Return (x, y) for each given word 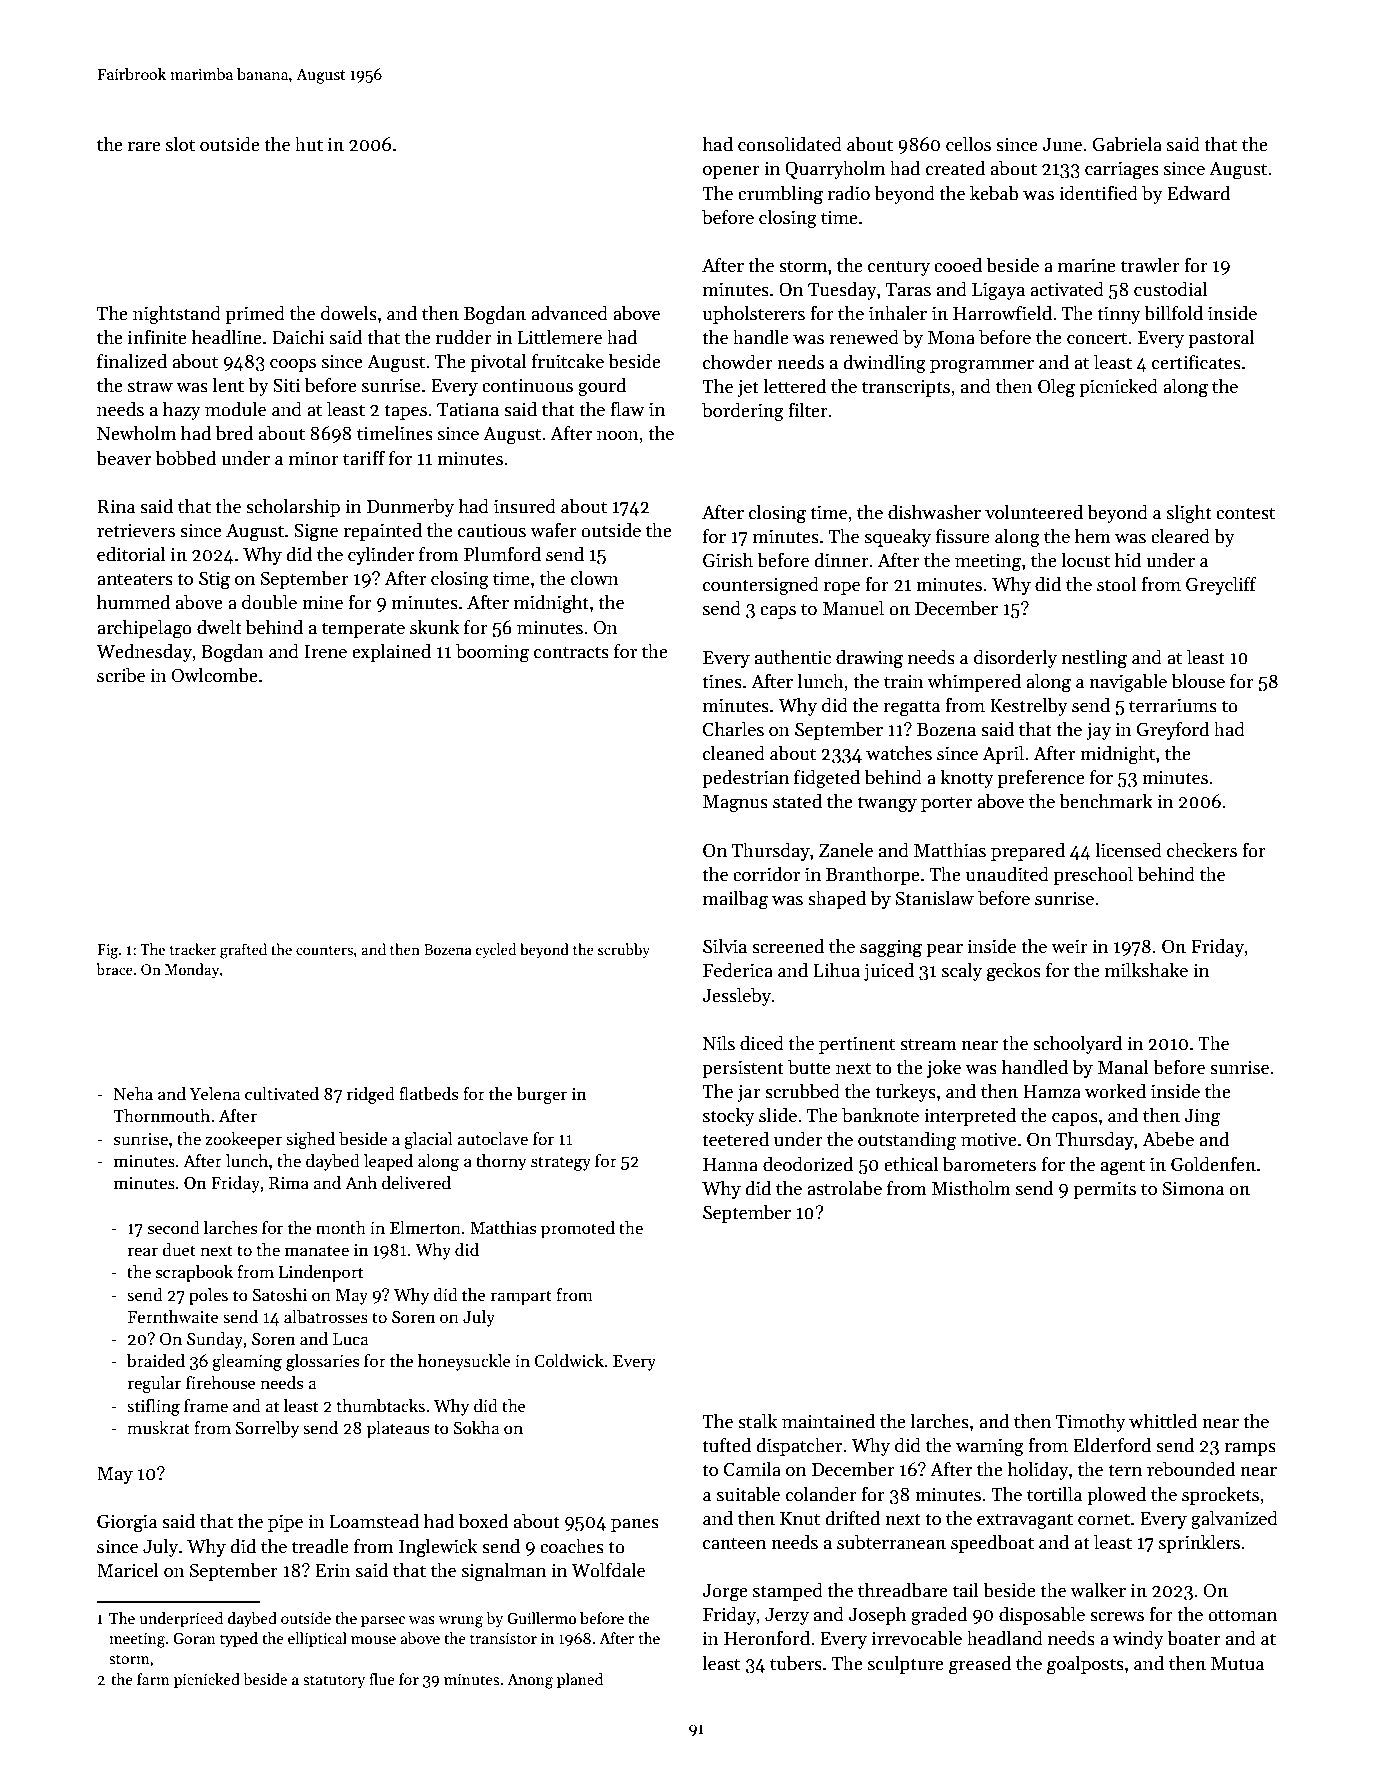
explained (391, 652)
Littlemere (560, 337)
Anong (530, 1681)
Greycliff (1221, 585)
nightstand (177, 315)
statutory (334, 1681)
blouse (1198, 681)
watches (899, 753)
